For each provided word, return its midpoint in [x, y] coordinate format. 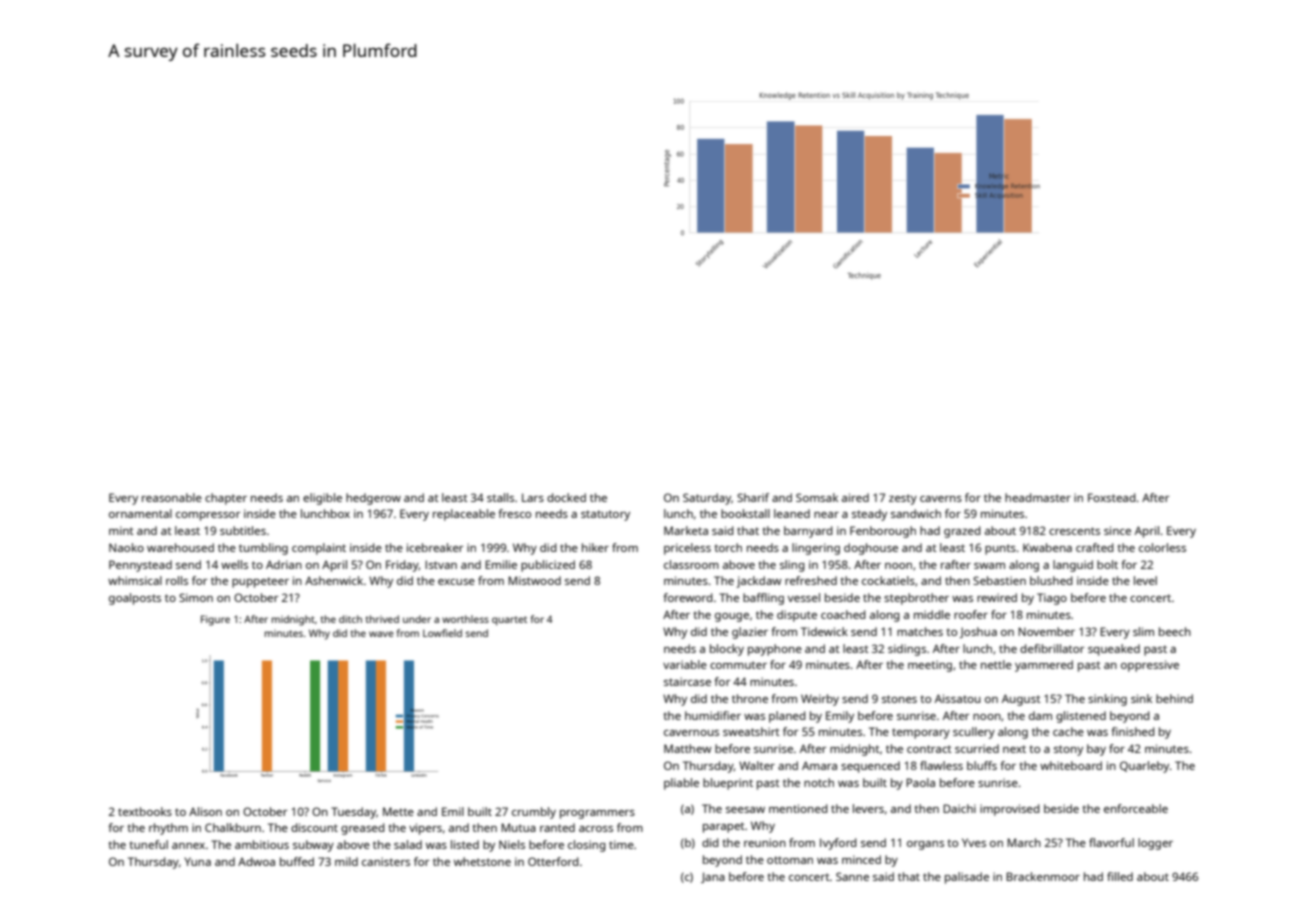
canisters [386, 861]
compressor [208, 516]
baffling [763, 599]
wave [381, 634]
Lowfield [442, 633]
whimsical [135, 580]
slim [1143, 631]
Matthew [688, 748]
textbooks [145, 811]
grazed [962, 532]
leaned [792, 513]
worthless [465, 619]
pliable [681, 784]
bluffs [982, 765]
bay [1096, 750]
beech [1175, 631]
